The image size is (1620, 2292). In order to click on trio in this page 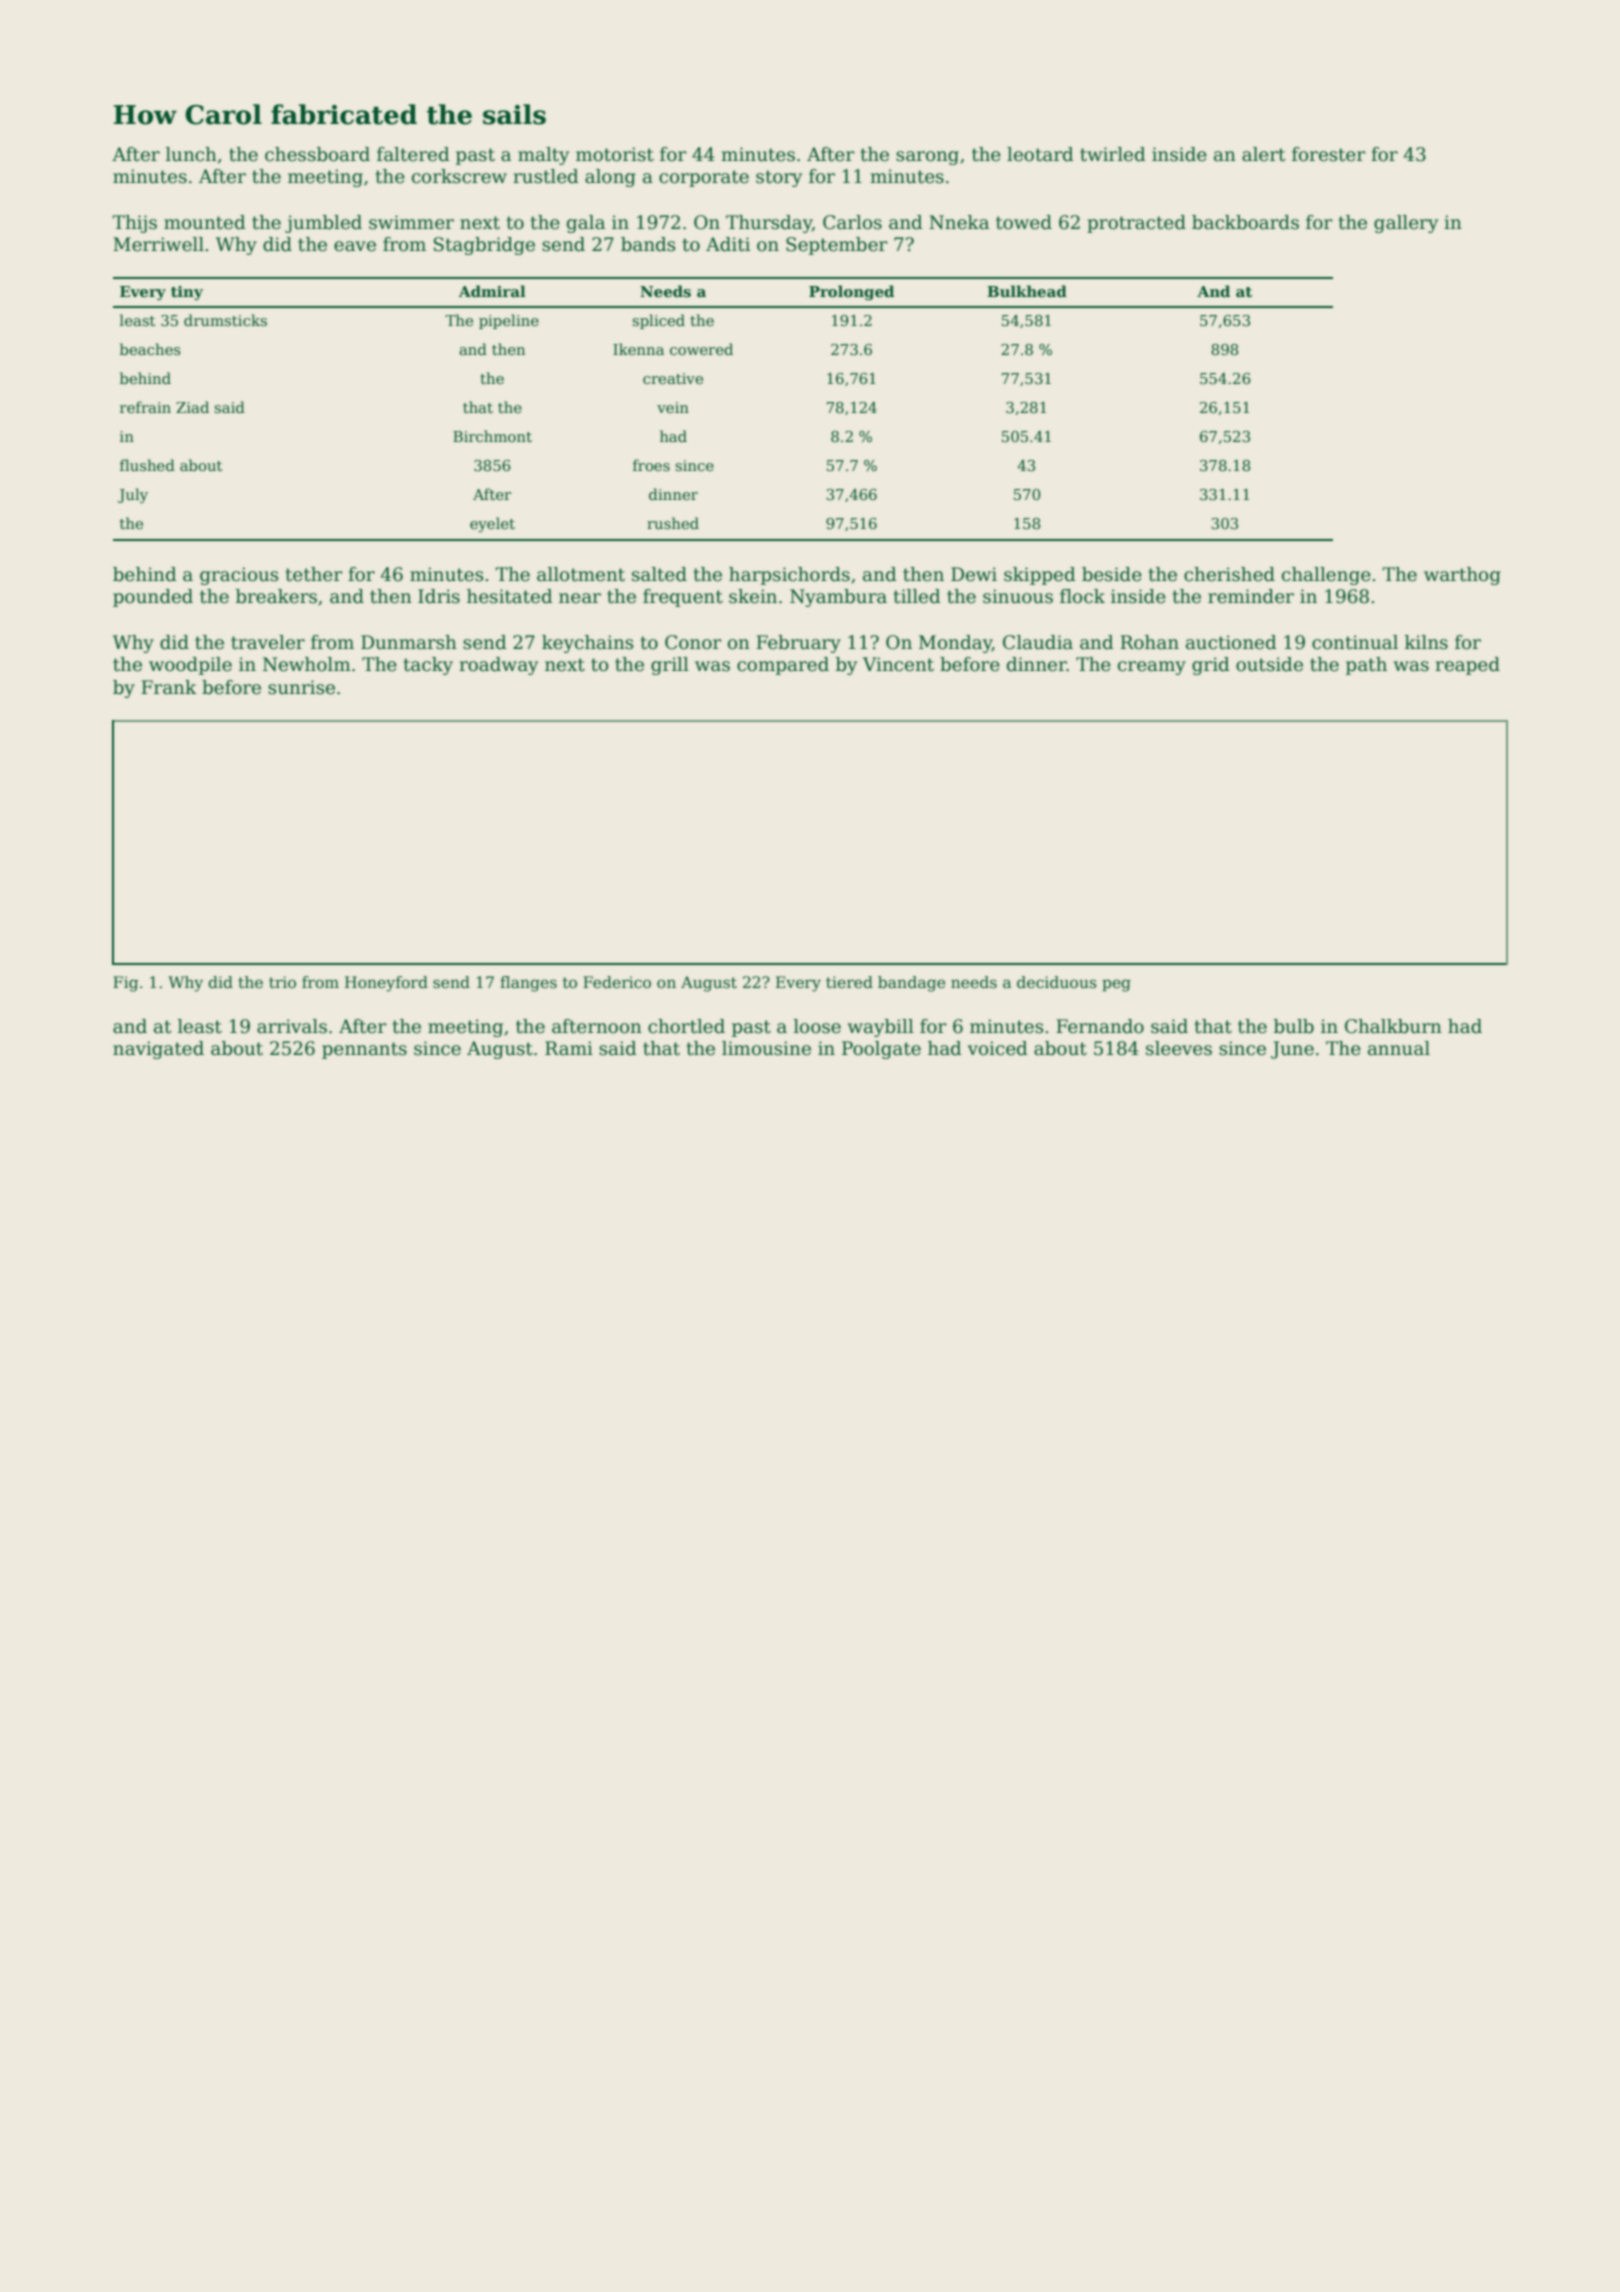, I will do `click(282, 982)`.
